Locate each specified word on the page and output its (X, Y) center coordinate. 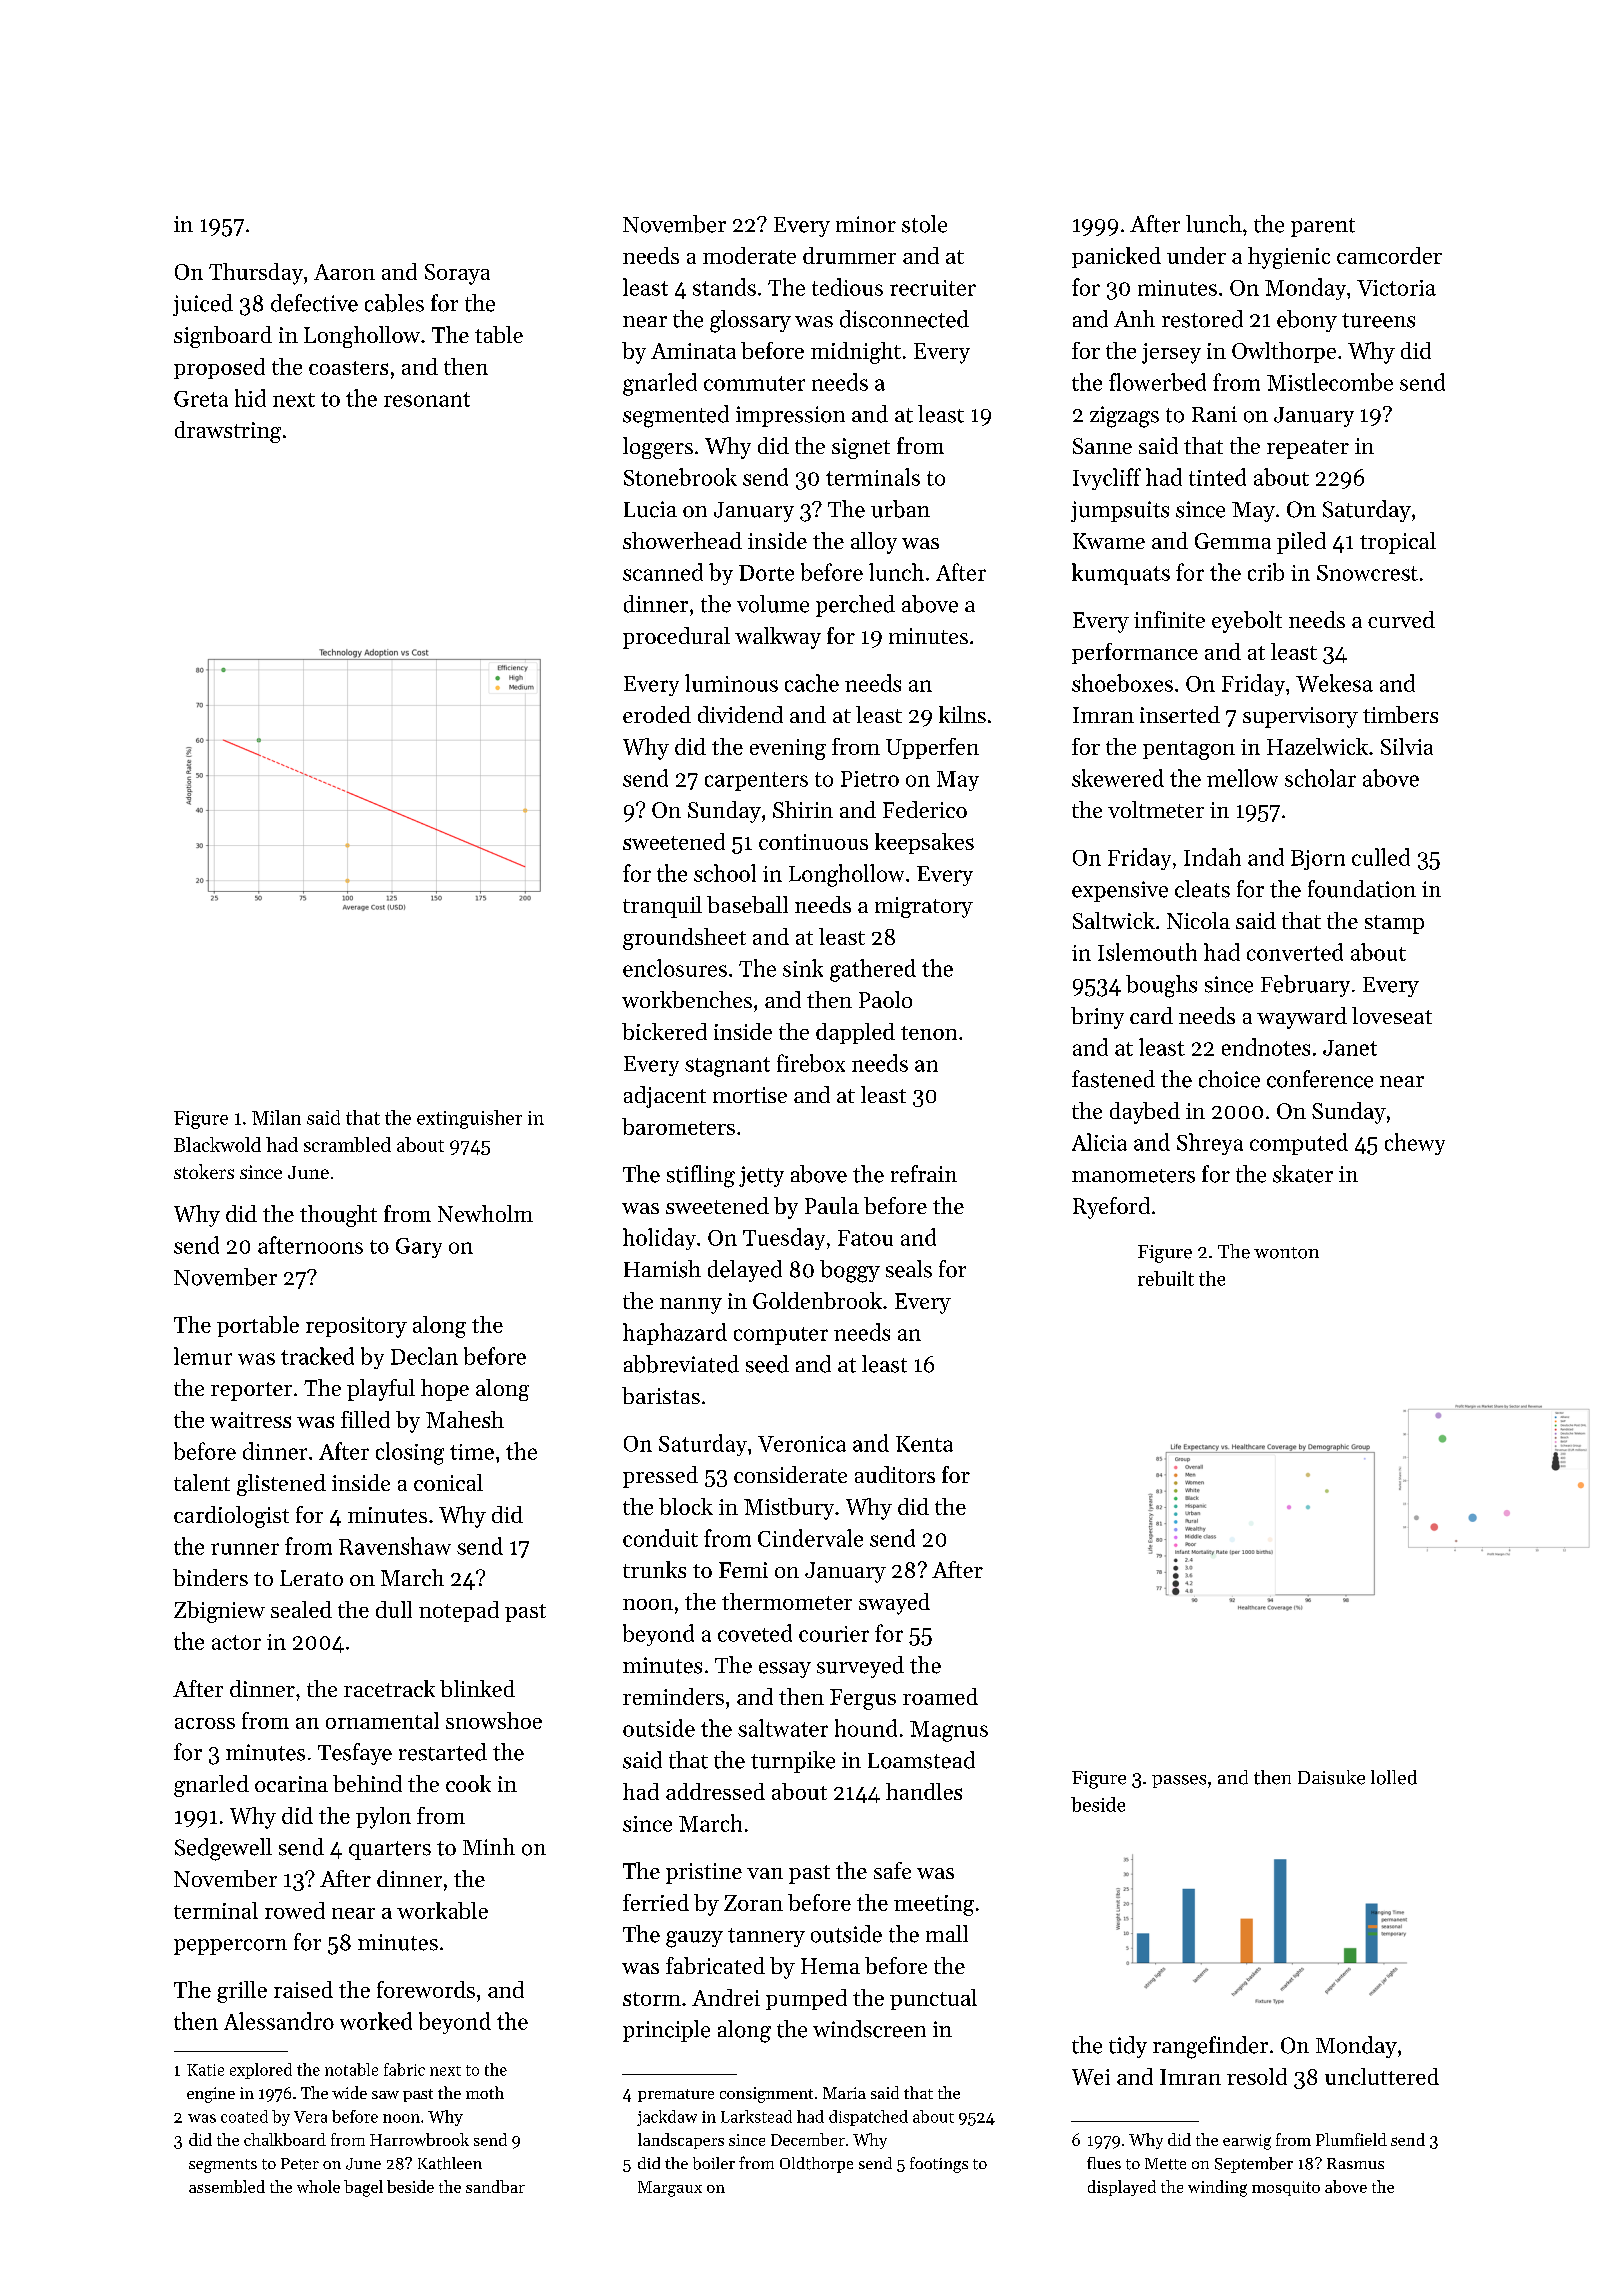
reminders (673, 1696)
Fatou (865, 1238)
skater (1303, 1174)
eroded (657, 714)
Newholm (485, 1213)
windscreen (869, 2029)
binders (210, 1577)
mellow (1242, 778)
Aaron (344, 272)
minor (866, 224)
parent (1323, 227)
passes (1179, 1781)
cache (812, 683)
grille (242, 1992)
